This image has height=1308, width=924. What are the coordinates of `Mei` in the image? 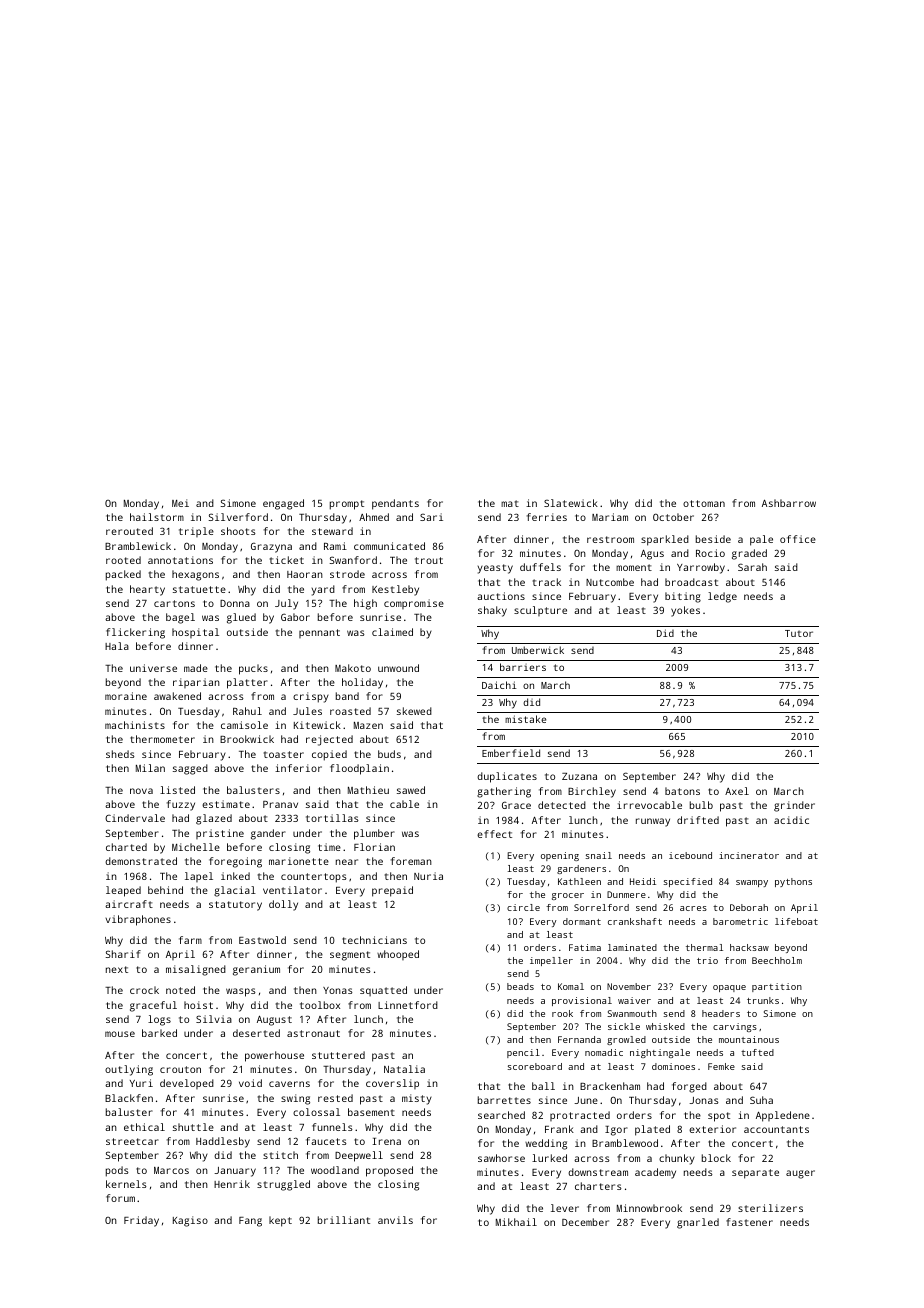 It's located at (180, 503).
